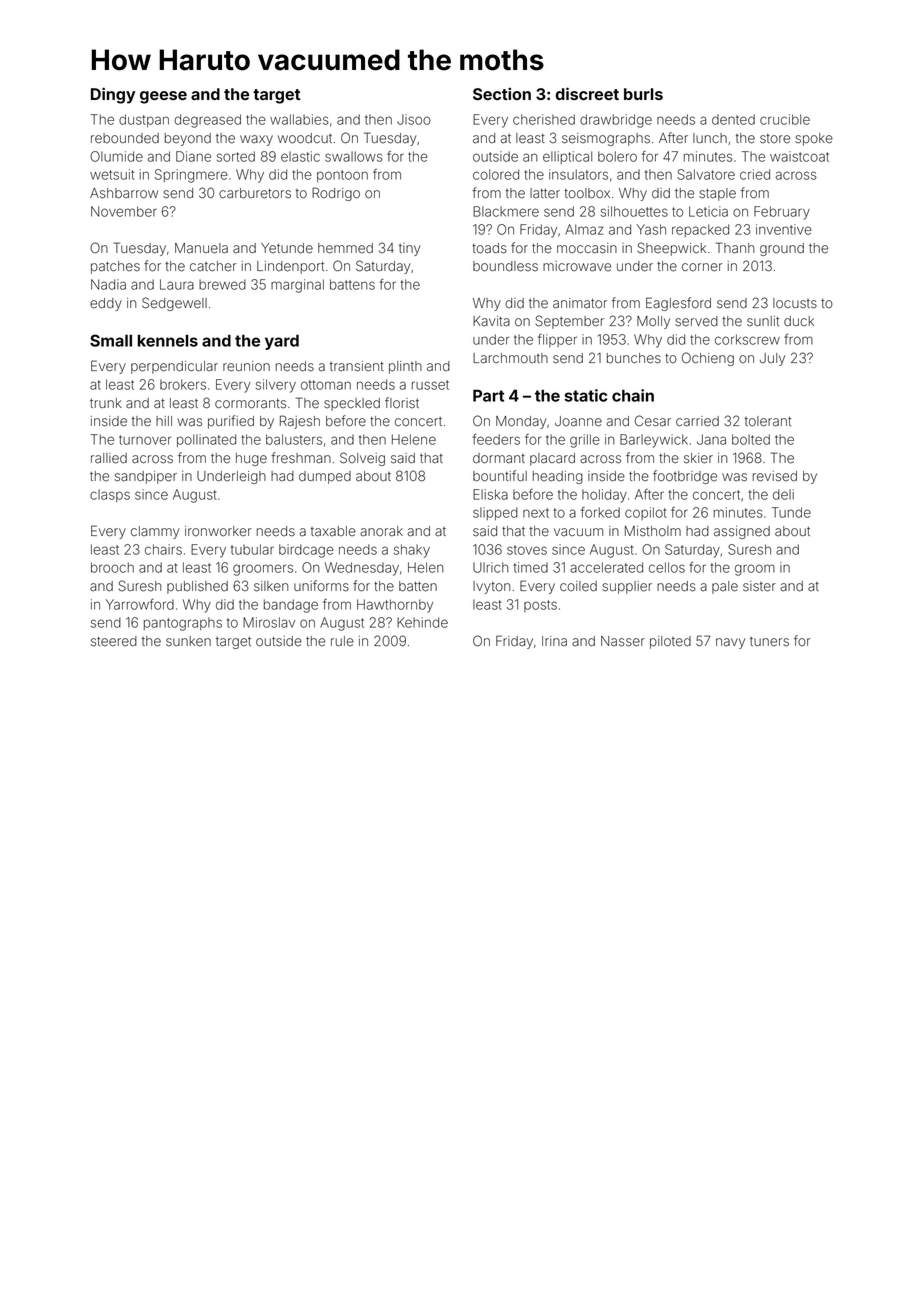 The image size is (924, 1308). Describe the element at coordinates (554, 641) in the screenshot. I see `Irina` at that location.
